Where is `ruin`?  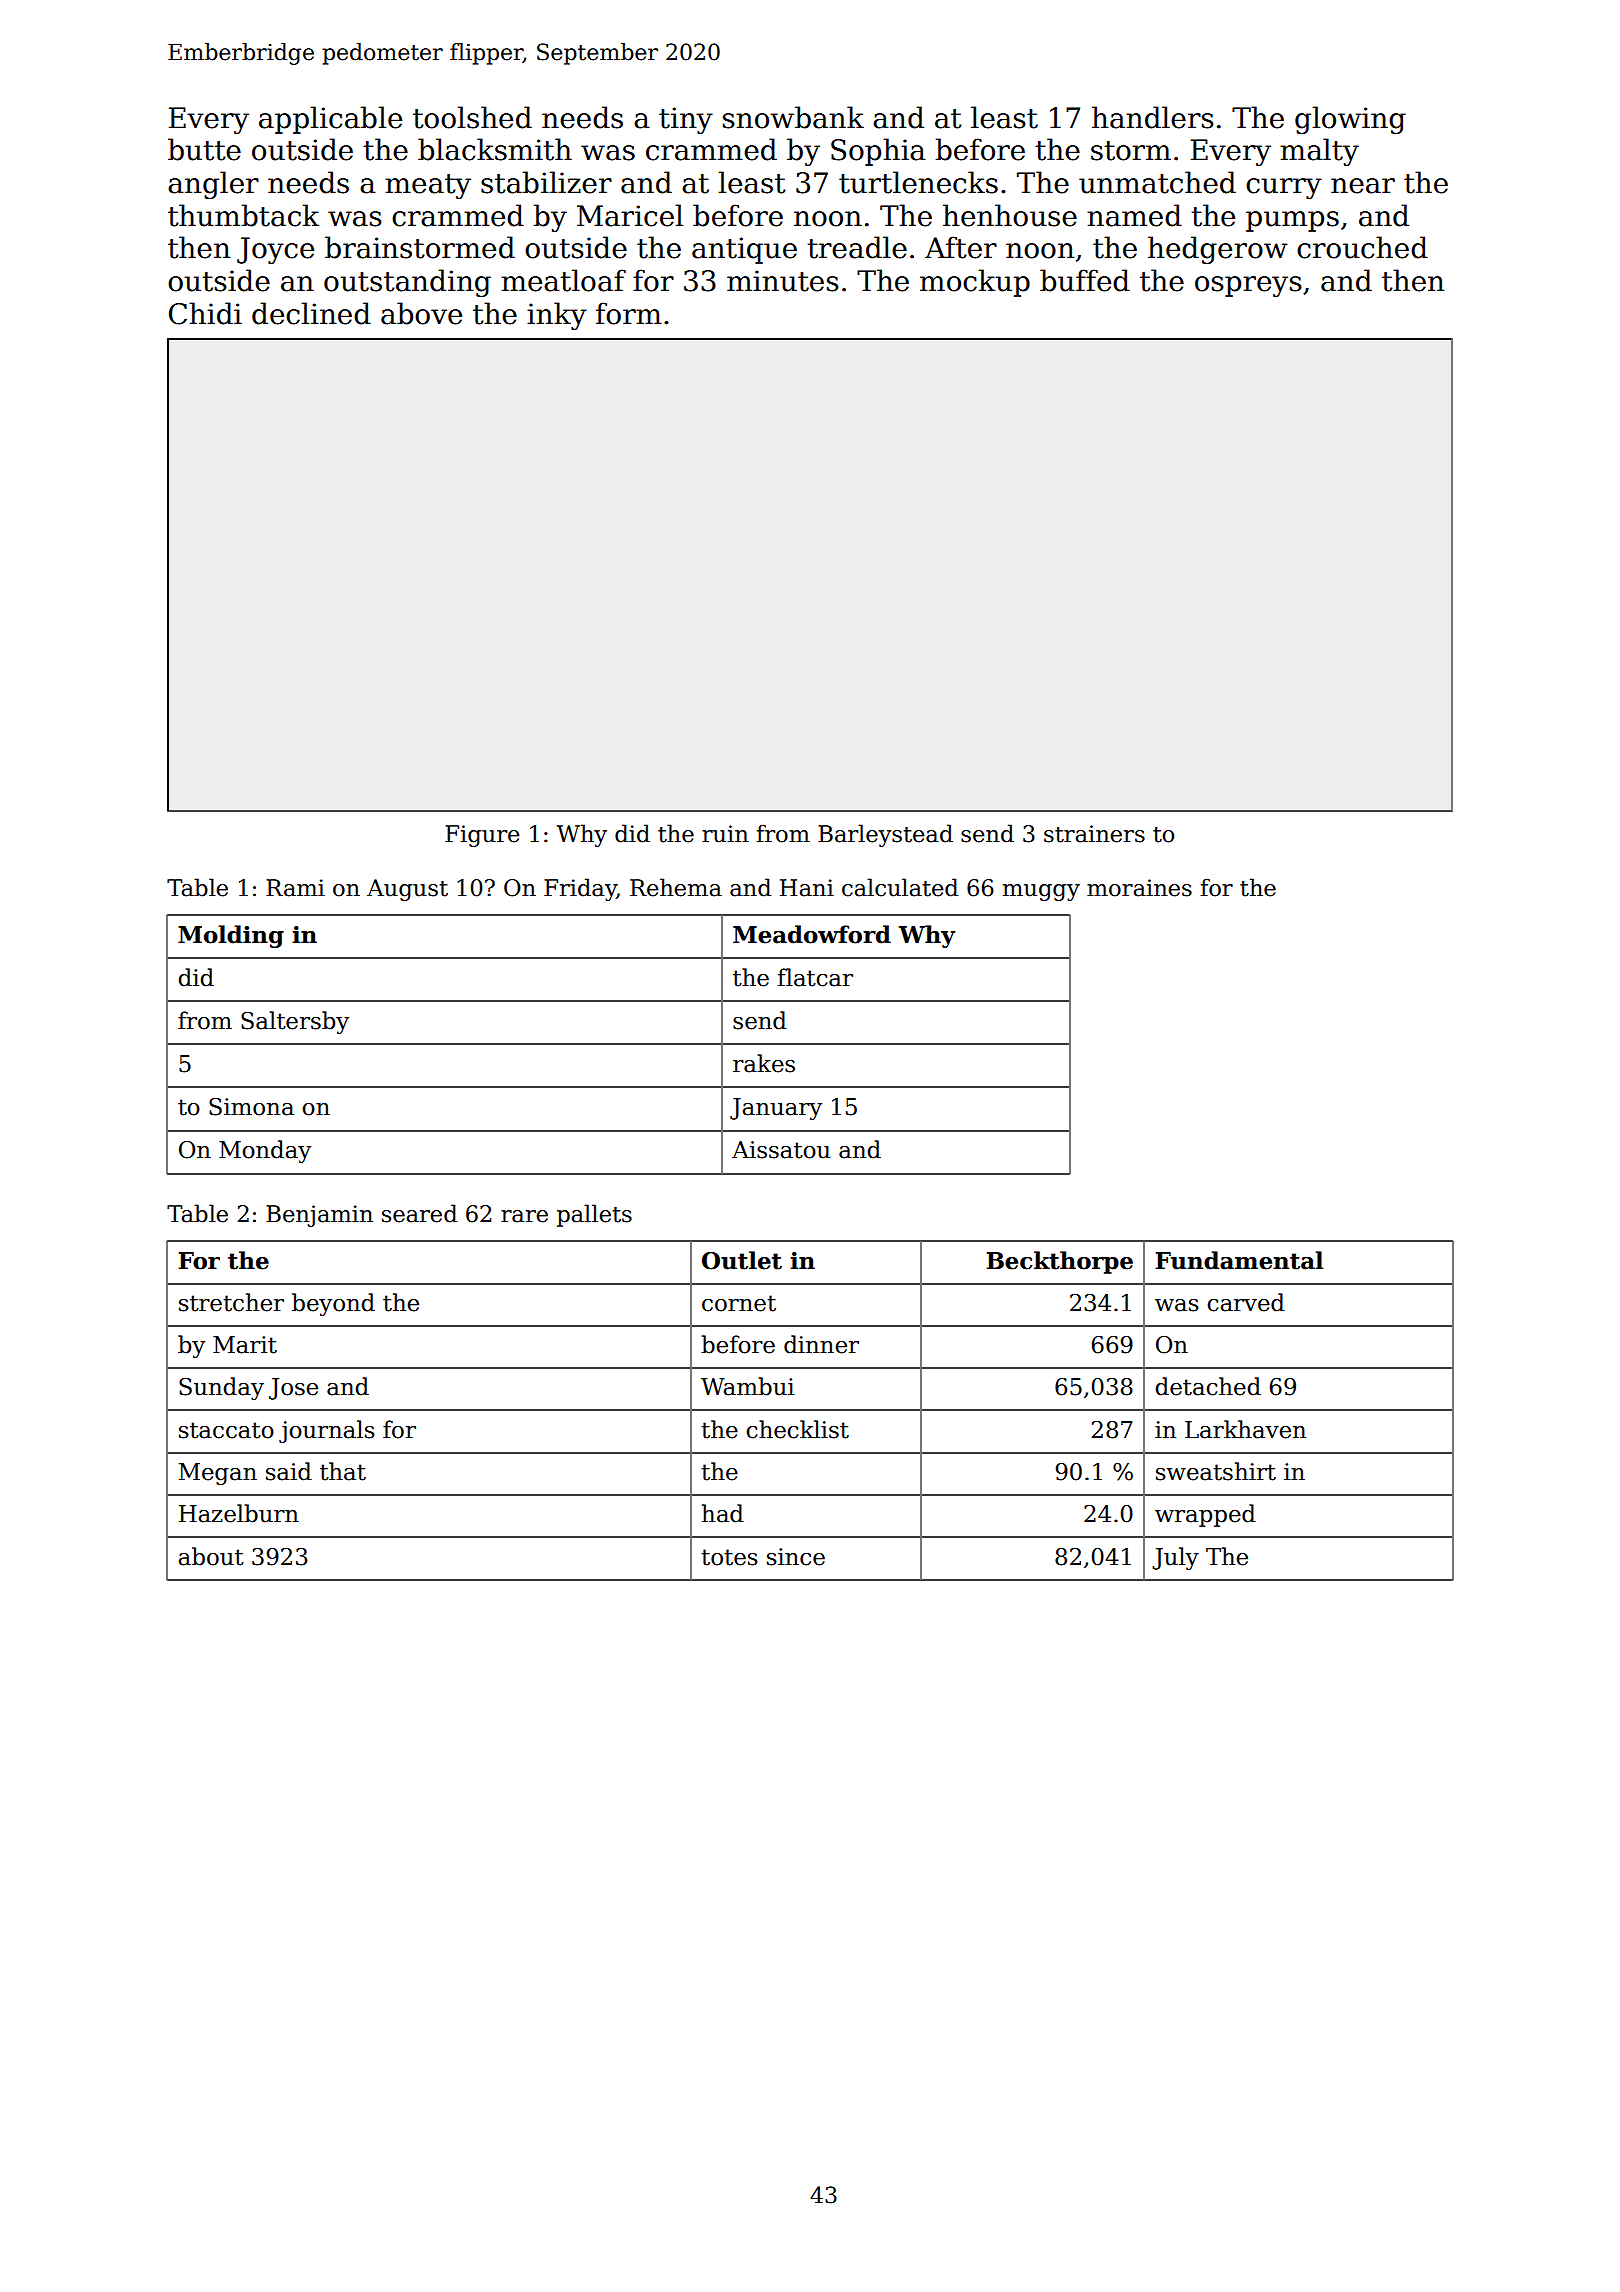 ruin is located at coordinates (725, 834).
